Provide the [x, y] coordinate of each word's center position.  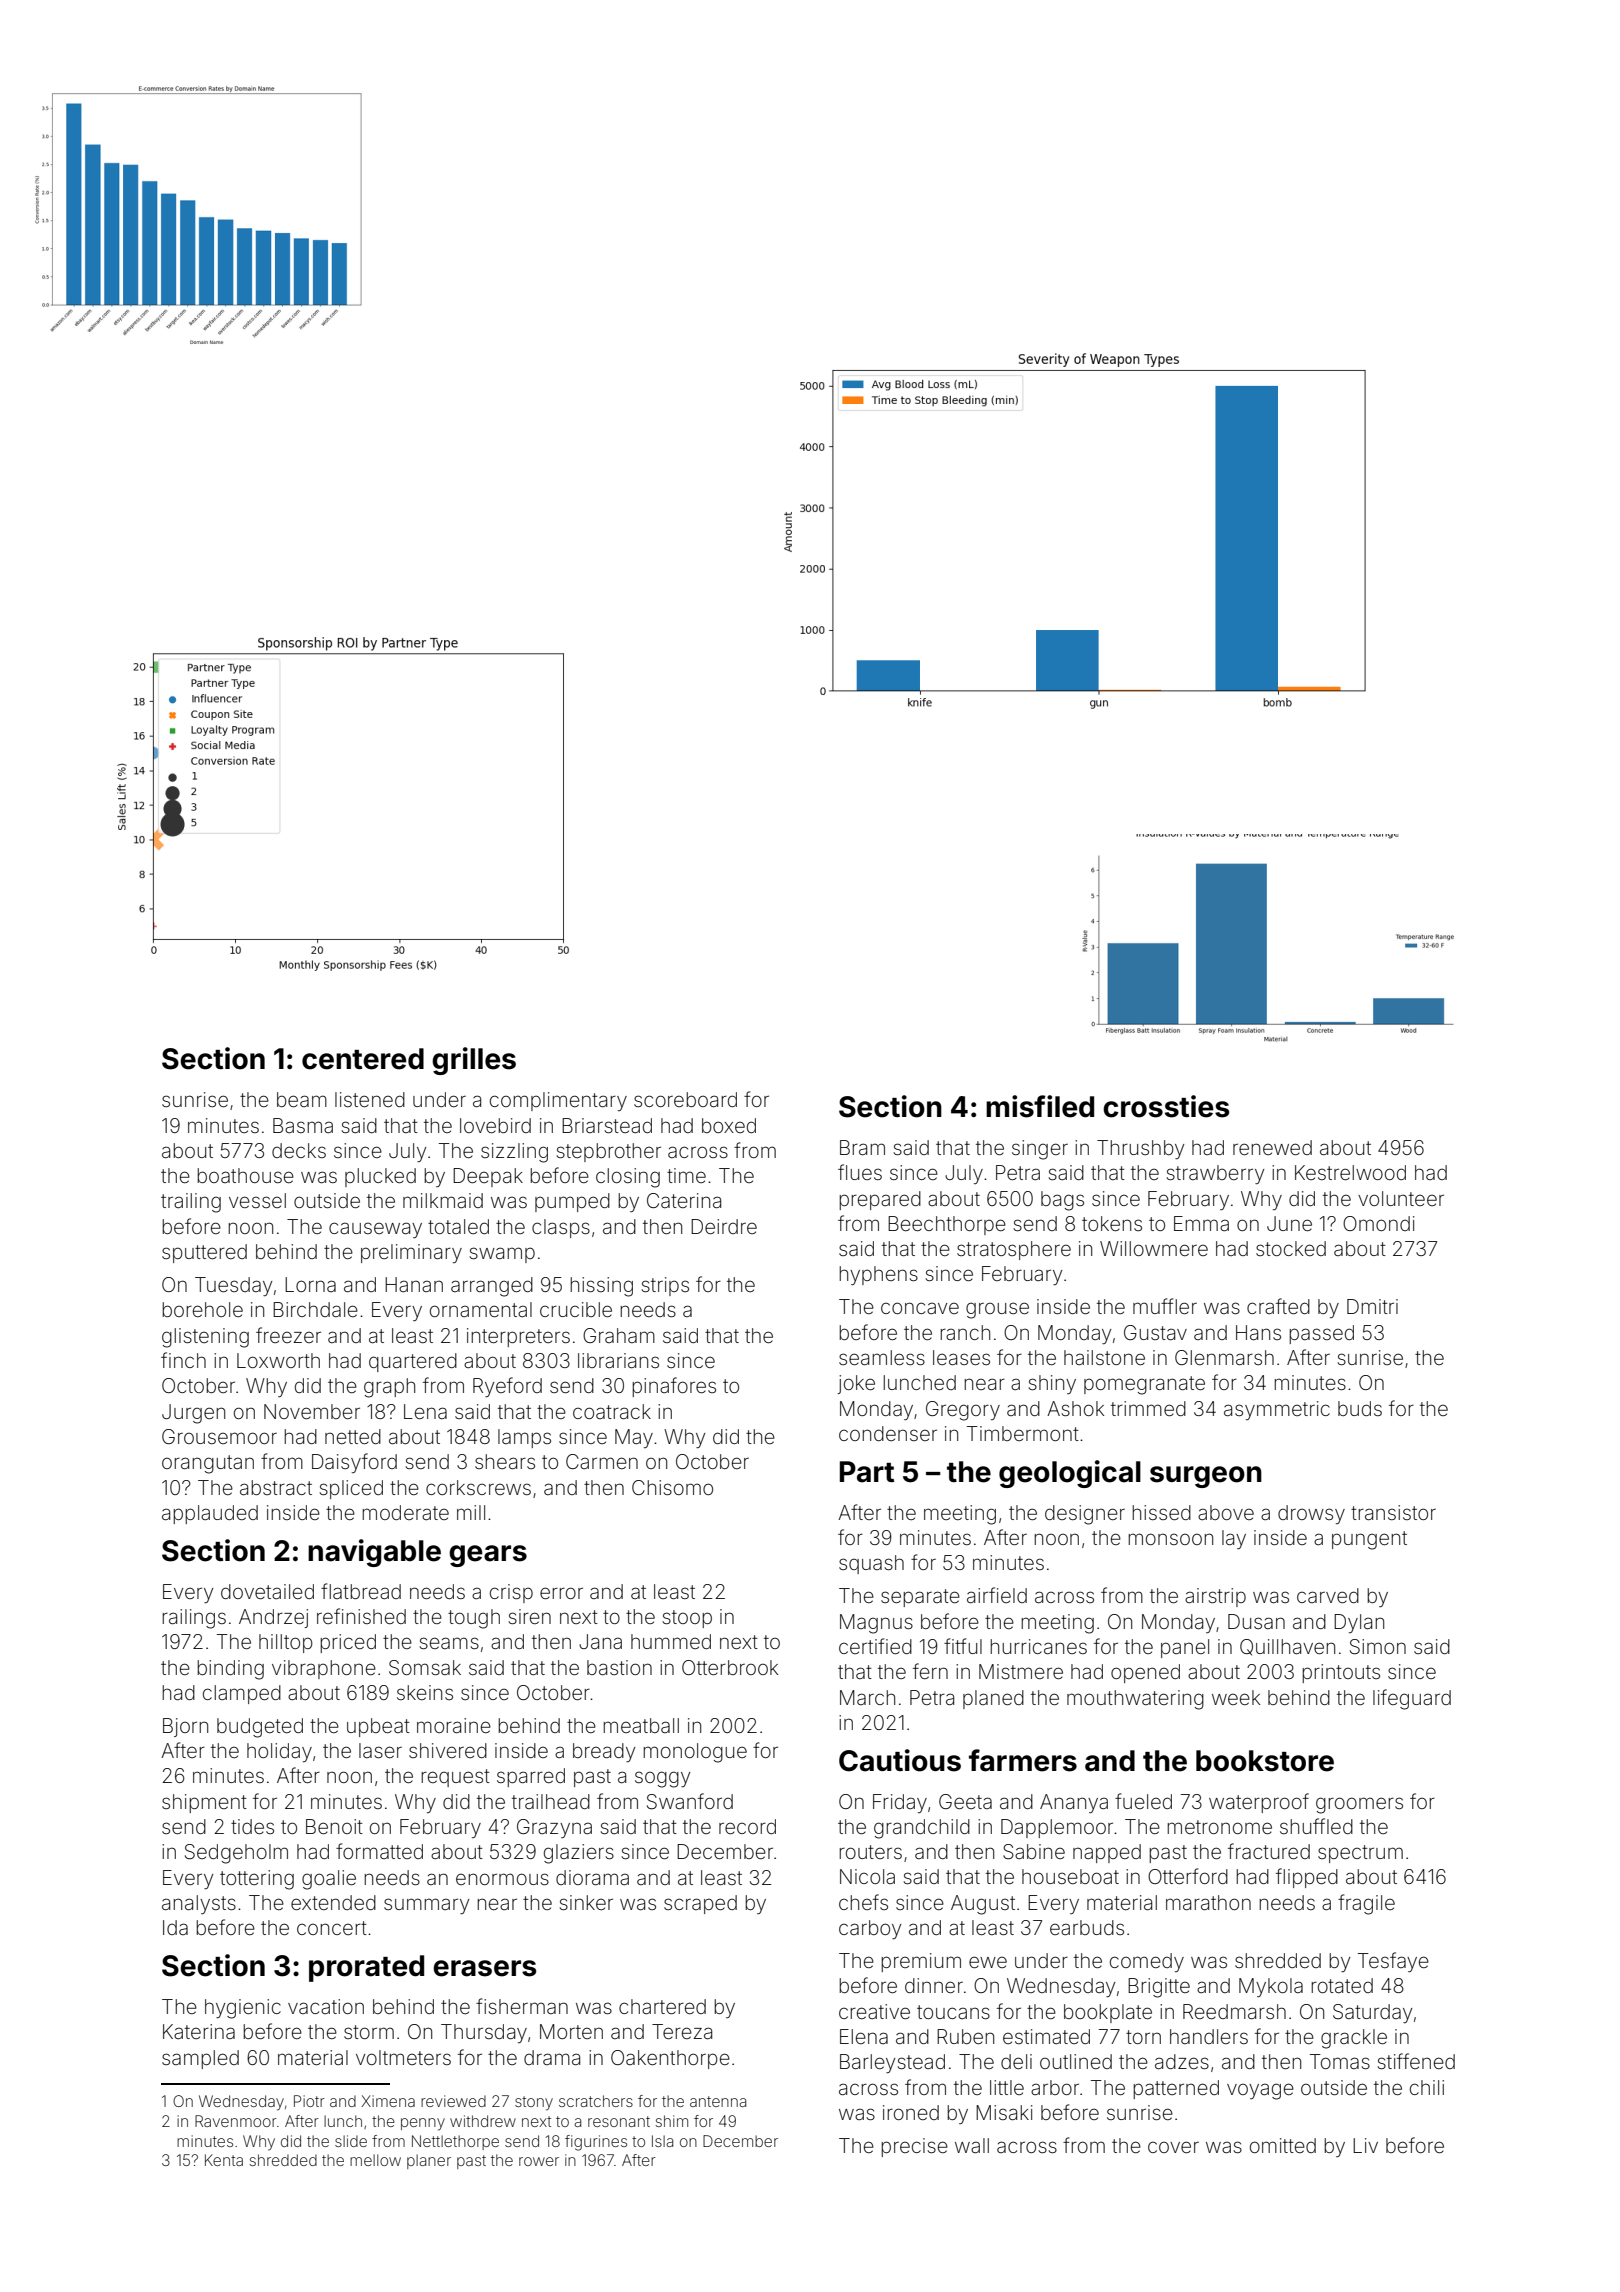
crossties [1166, 1106]
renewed [1272, 1147]
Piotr [309, 2101]
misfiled [1040, 1106]
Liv [1365, 2145]
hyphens [878, 1275]
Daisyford [354, 1463]
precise [914, 2147]
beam [302, 1099]
